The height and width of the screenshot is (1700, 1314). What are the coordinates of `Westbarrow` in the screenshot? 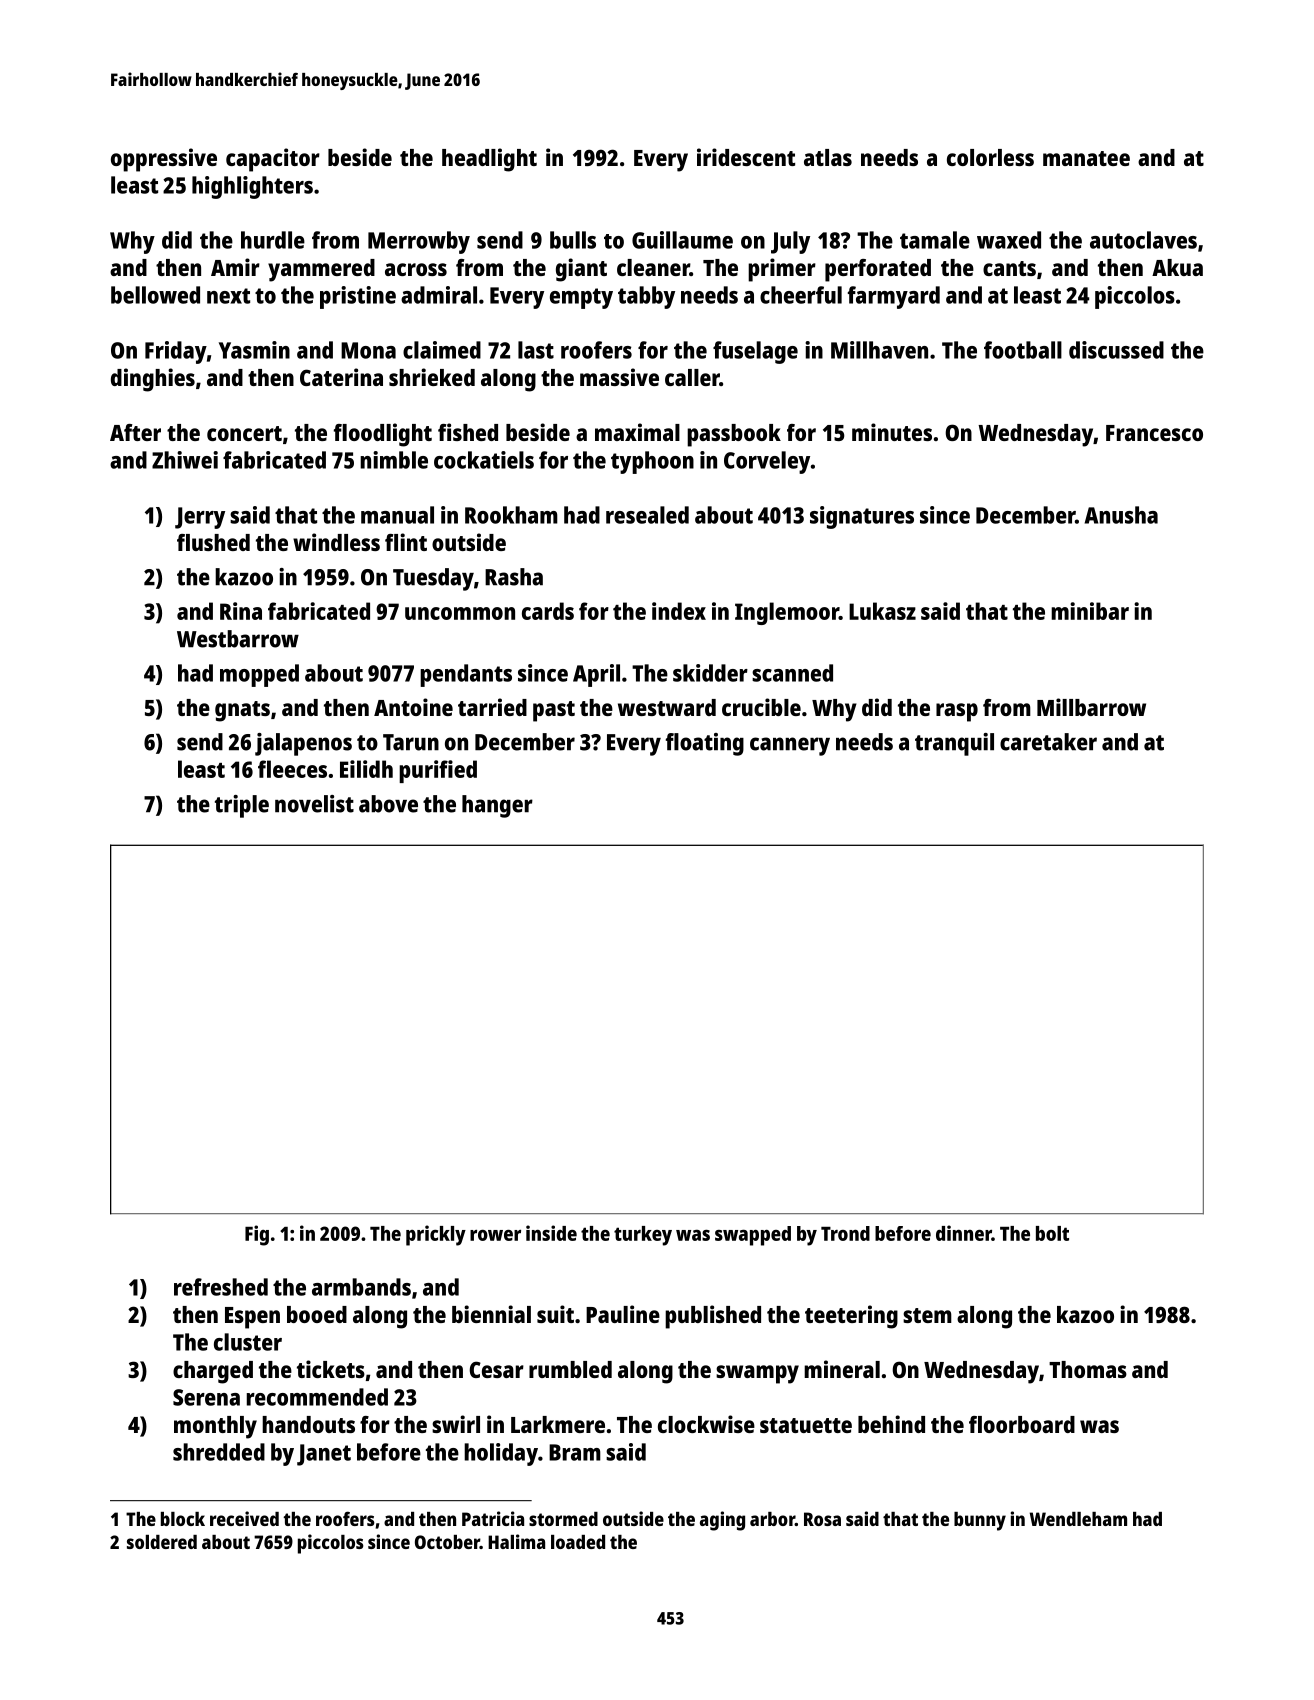 It's located at (238, 639).
